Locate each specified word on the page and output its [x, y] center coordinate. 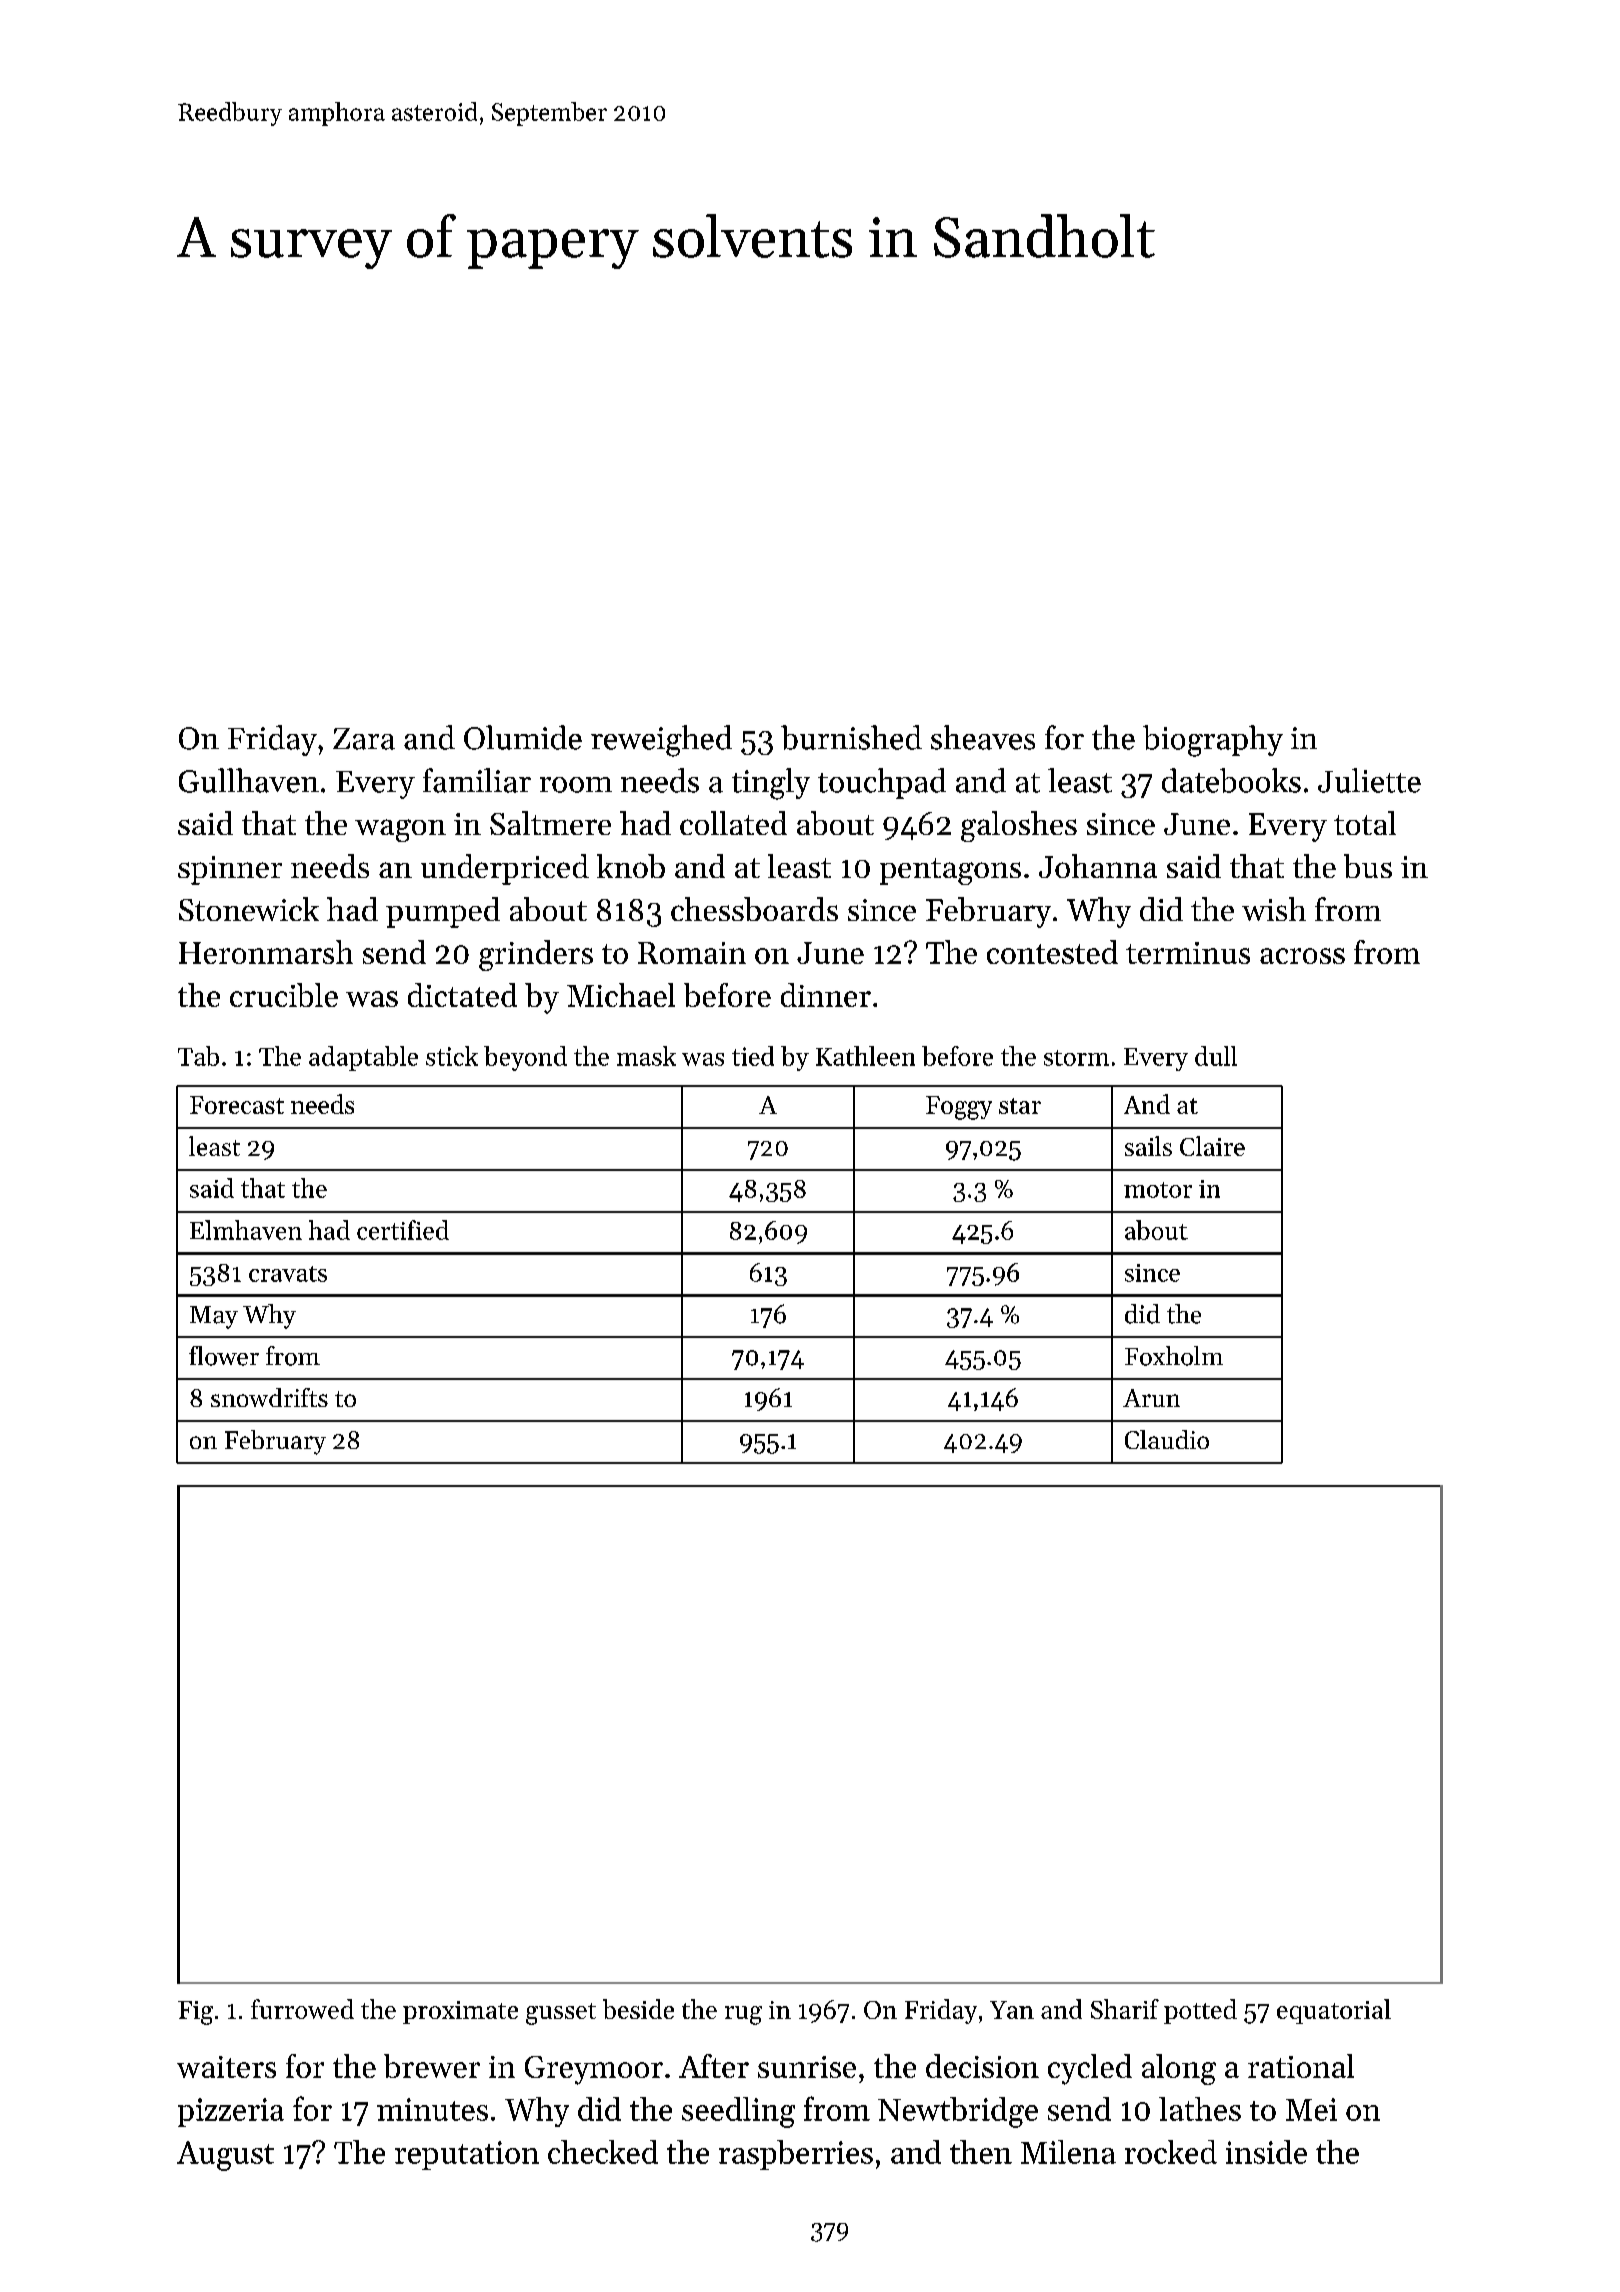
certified [403, 1230]
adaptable [363, 1058]
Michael [621, 995]
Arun [1151, 1398]
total [1365, 823]
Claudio [1167, 1439]
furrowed [302, 2009]
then [981, 2152]
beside [638, 2009]
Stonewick [249, 909]
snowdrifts [269, 1397]
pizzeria [231, 2112]
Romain [692, 953]
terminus [1188, 953]
